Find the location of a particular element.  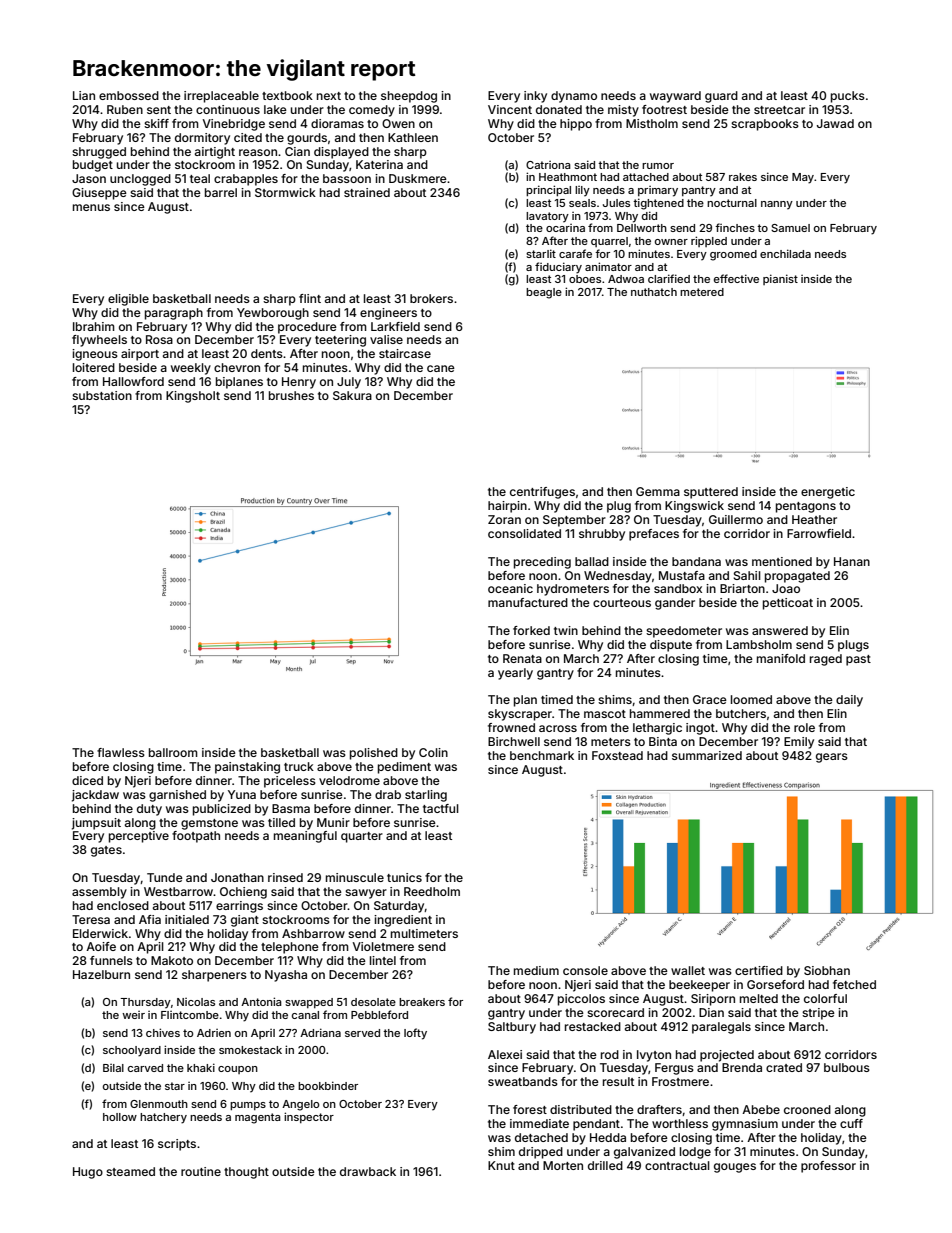

barrel is located at coordinates (221, 192).
